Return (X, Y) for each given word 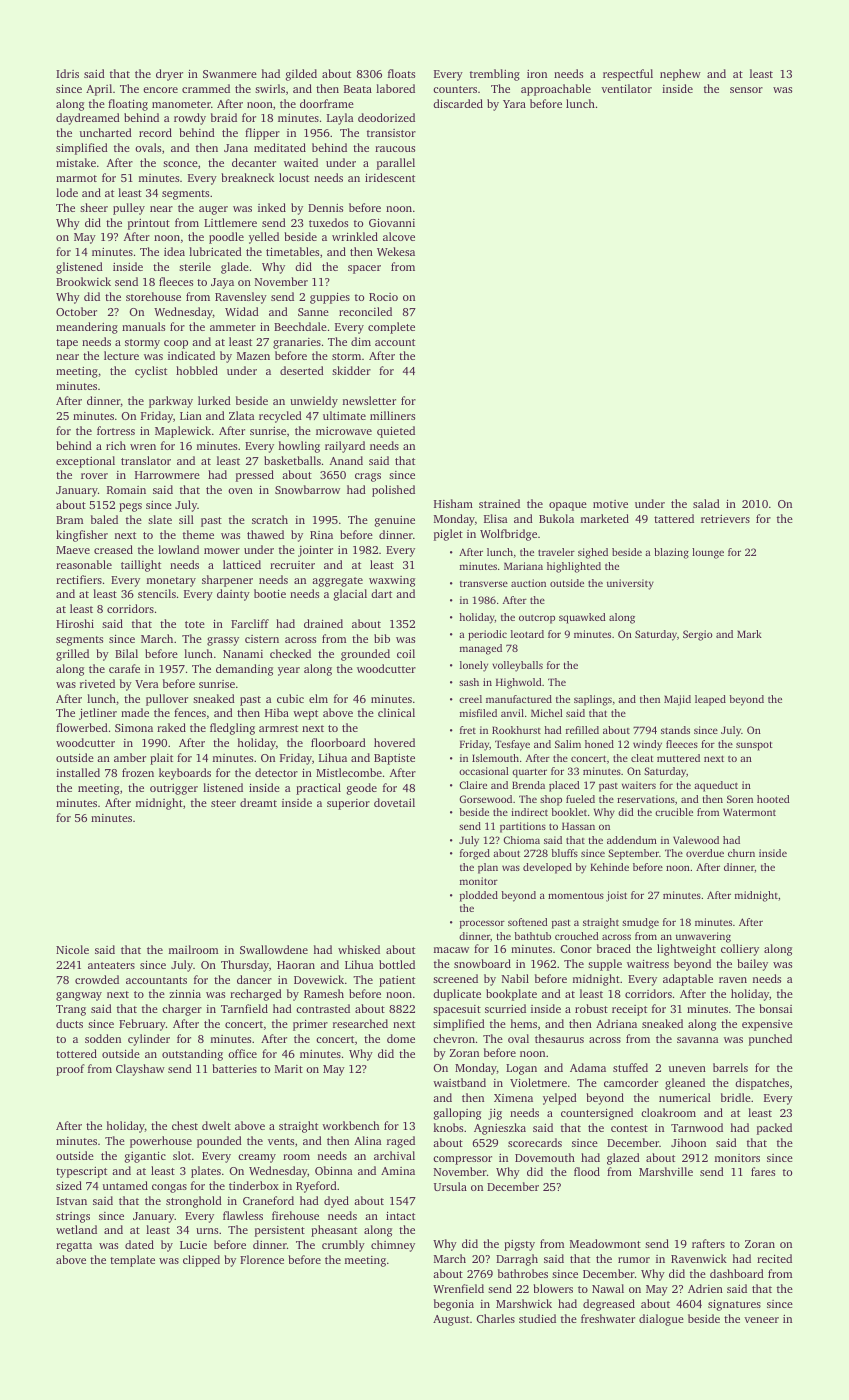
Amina (398, 1171)
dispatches (762, 1084)
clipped (201, 1261)
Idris (67, 73)
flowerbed (82, 727)
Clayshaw (140, 1070)
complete (391, 328)
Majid (677, 700)
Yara (514, 104)
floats (401, 73)
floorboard (338, 742)
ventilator (626, 88)
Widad (242, 311)
